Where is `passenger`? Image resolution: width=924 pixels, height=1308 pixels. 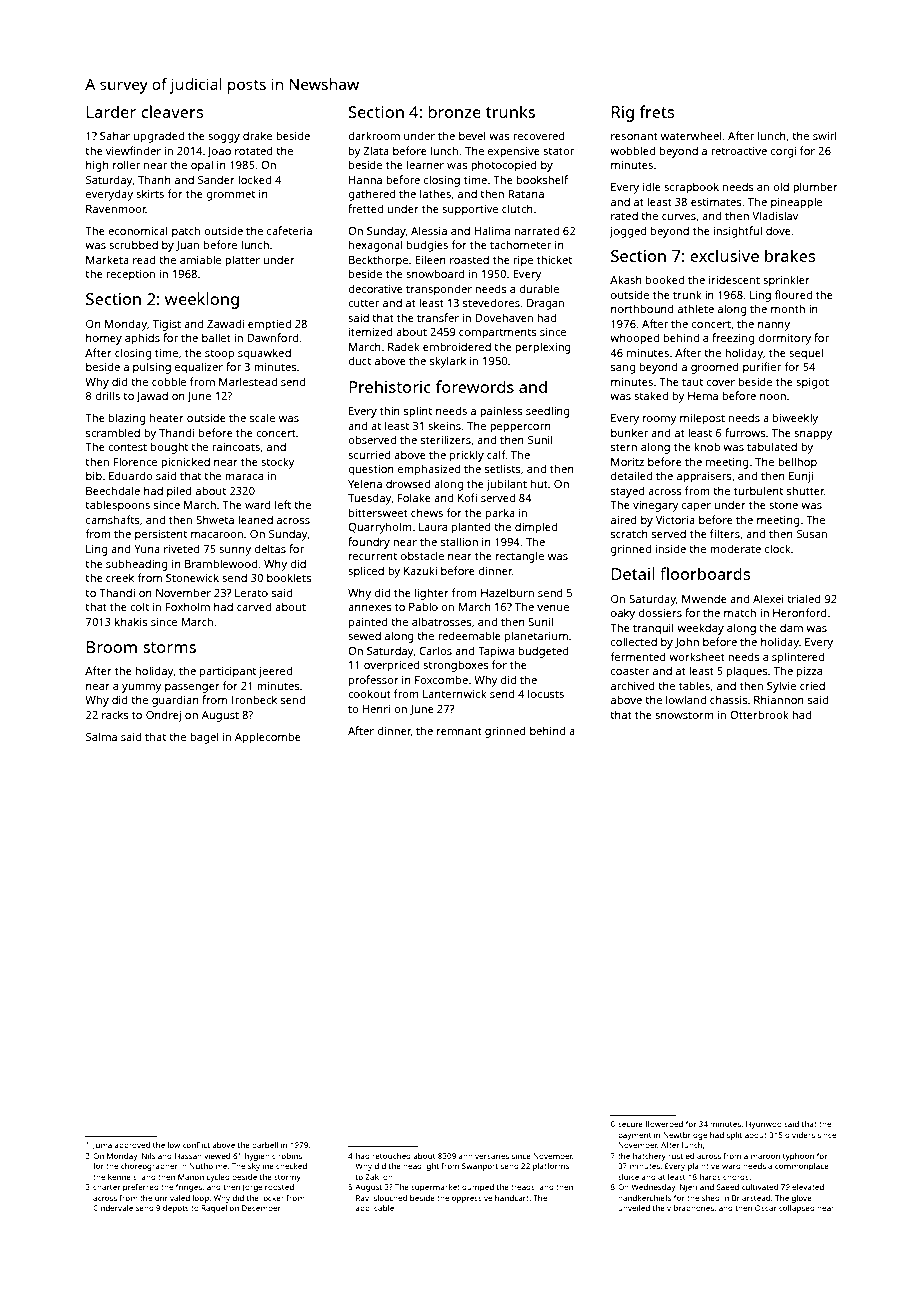
passenger is located at coordinates (192, 688).
